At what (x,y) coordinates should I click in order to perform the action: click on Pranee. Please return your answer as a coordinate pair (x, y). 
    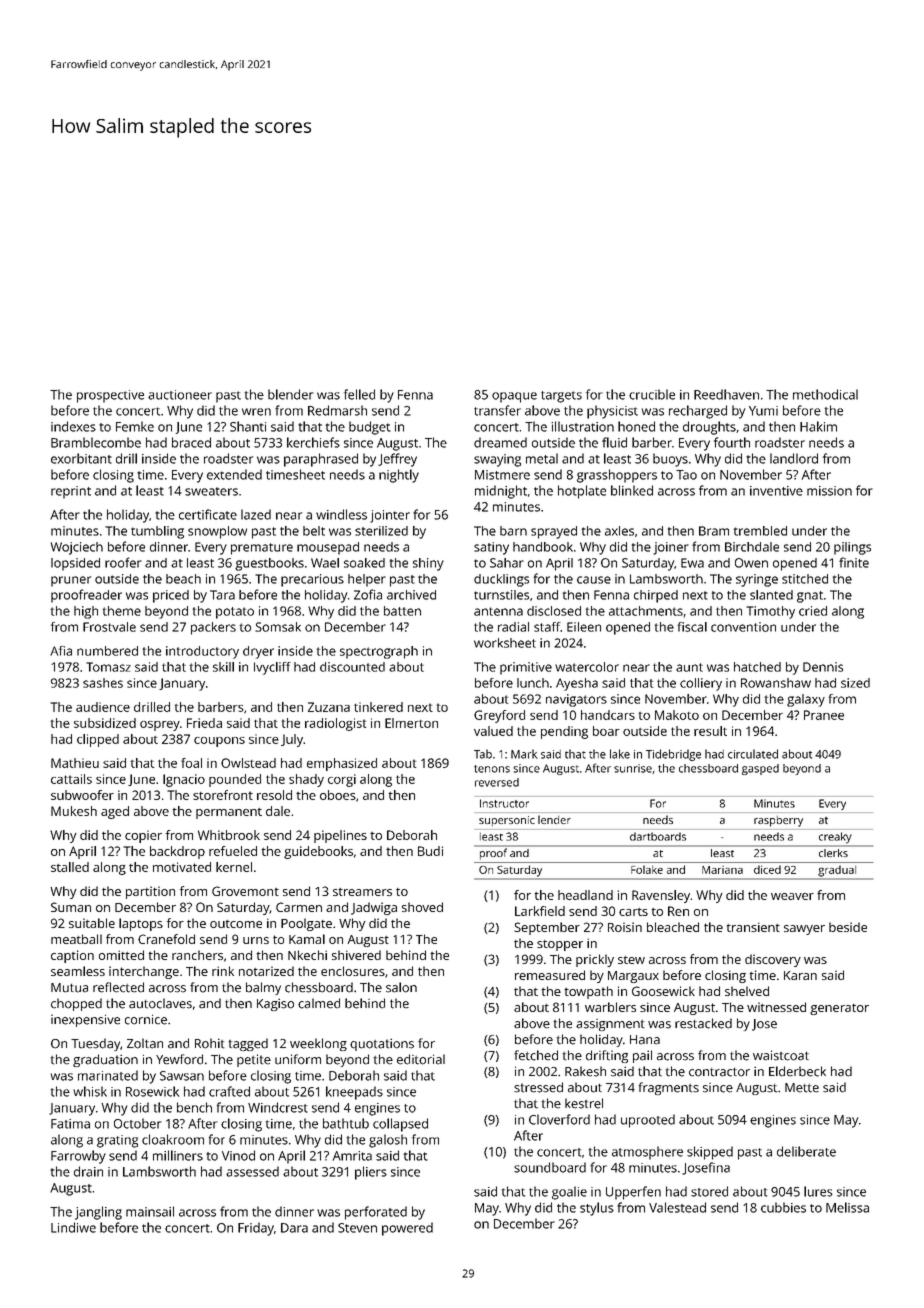
    Looking at the image, I should click on (824, 715).
